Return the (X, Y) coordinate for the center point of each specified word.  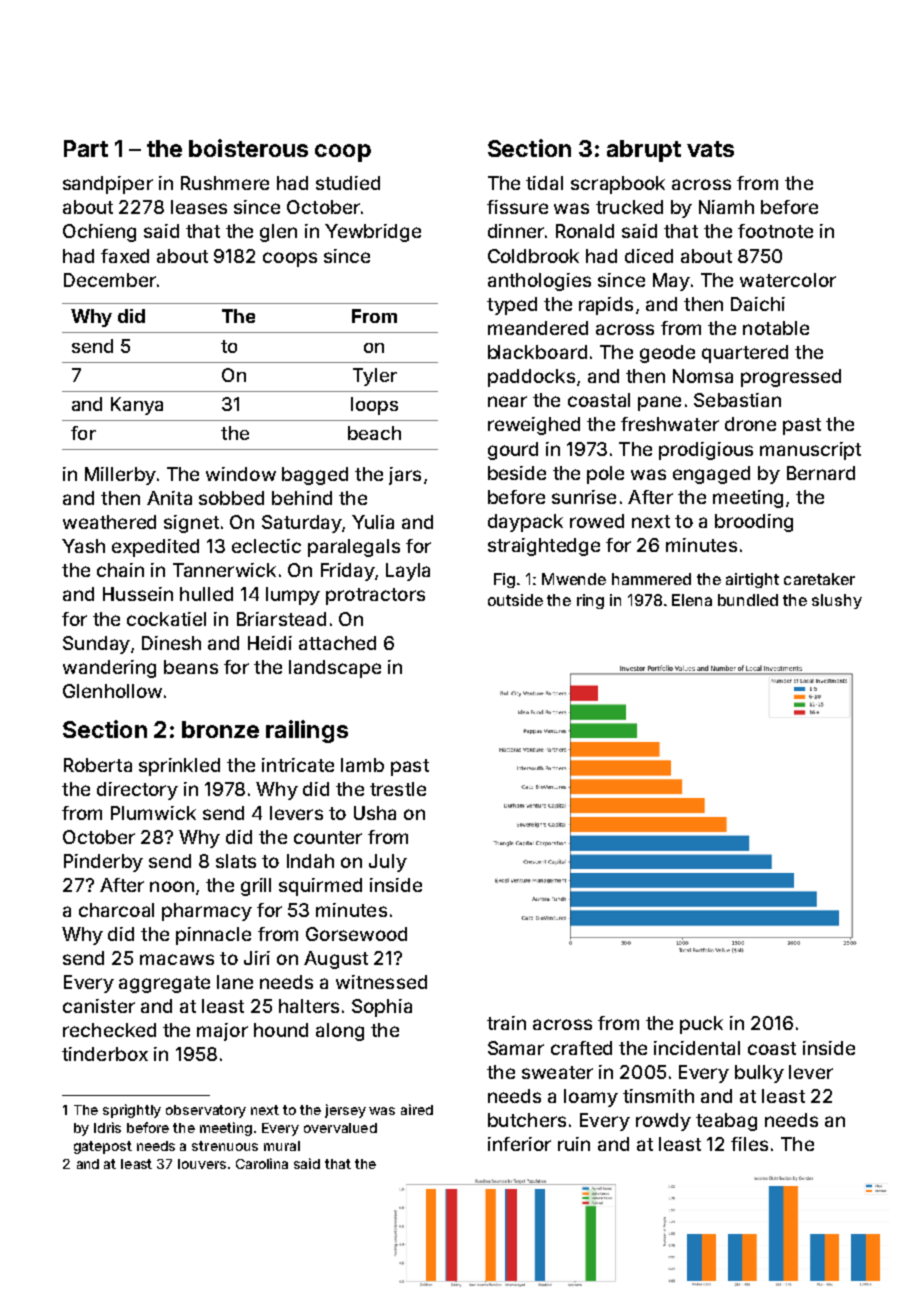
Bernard (821, 473)
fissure (517, 207)
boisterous (248, 148)
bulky (759, 1074)
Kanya (137, 406)
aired (417, 1109)
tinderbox (105, 1054)
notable (776, 328)
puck (701, 1025)
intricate (298, 765)
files (749, 1144)
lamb (362, 765)
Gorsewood (356, 934)
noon (172, 886)
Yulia (373, 522)
